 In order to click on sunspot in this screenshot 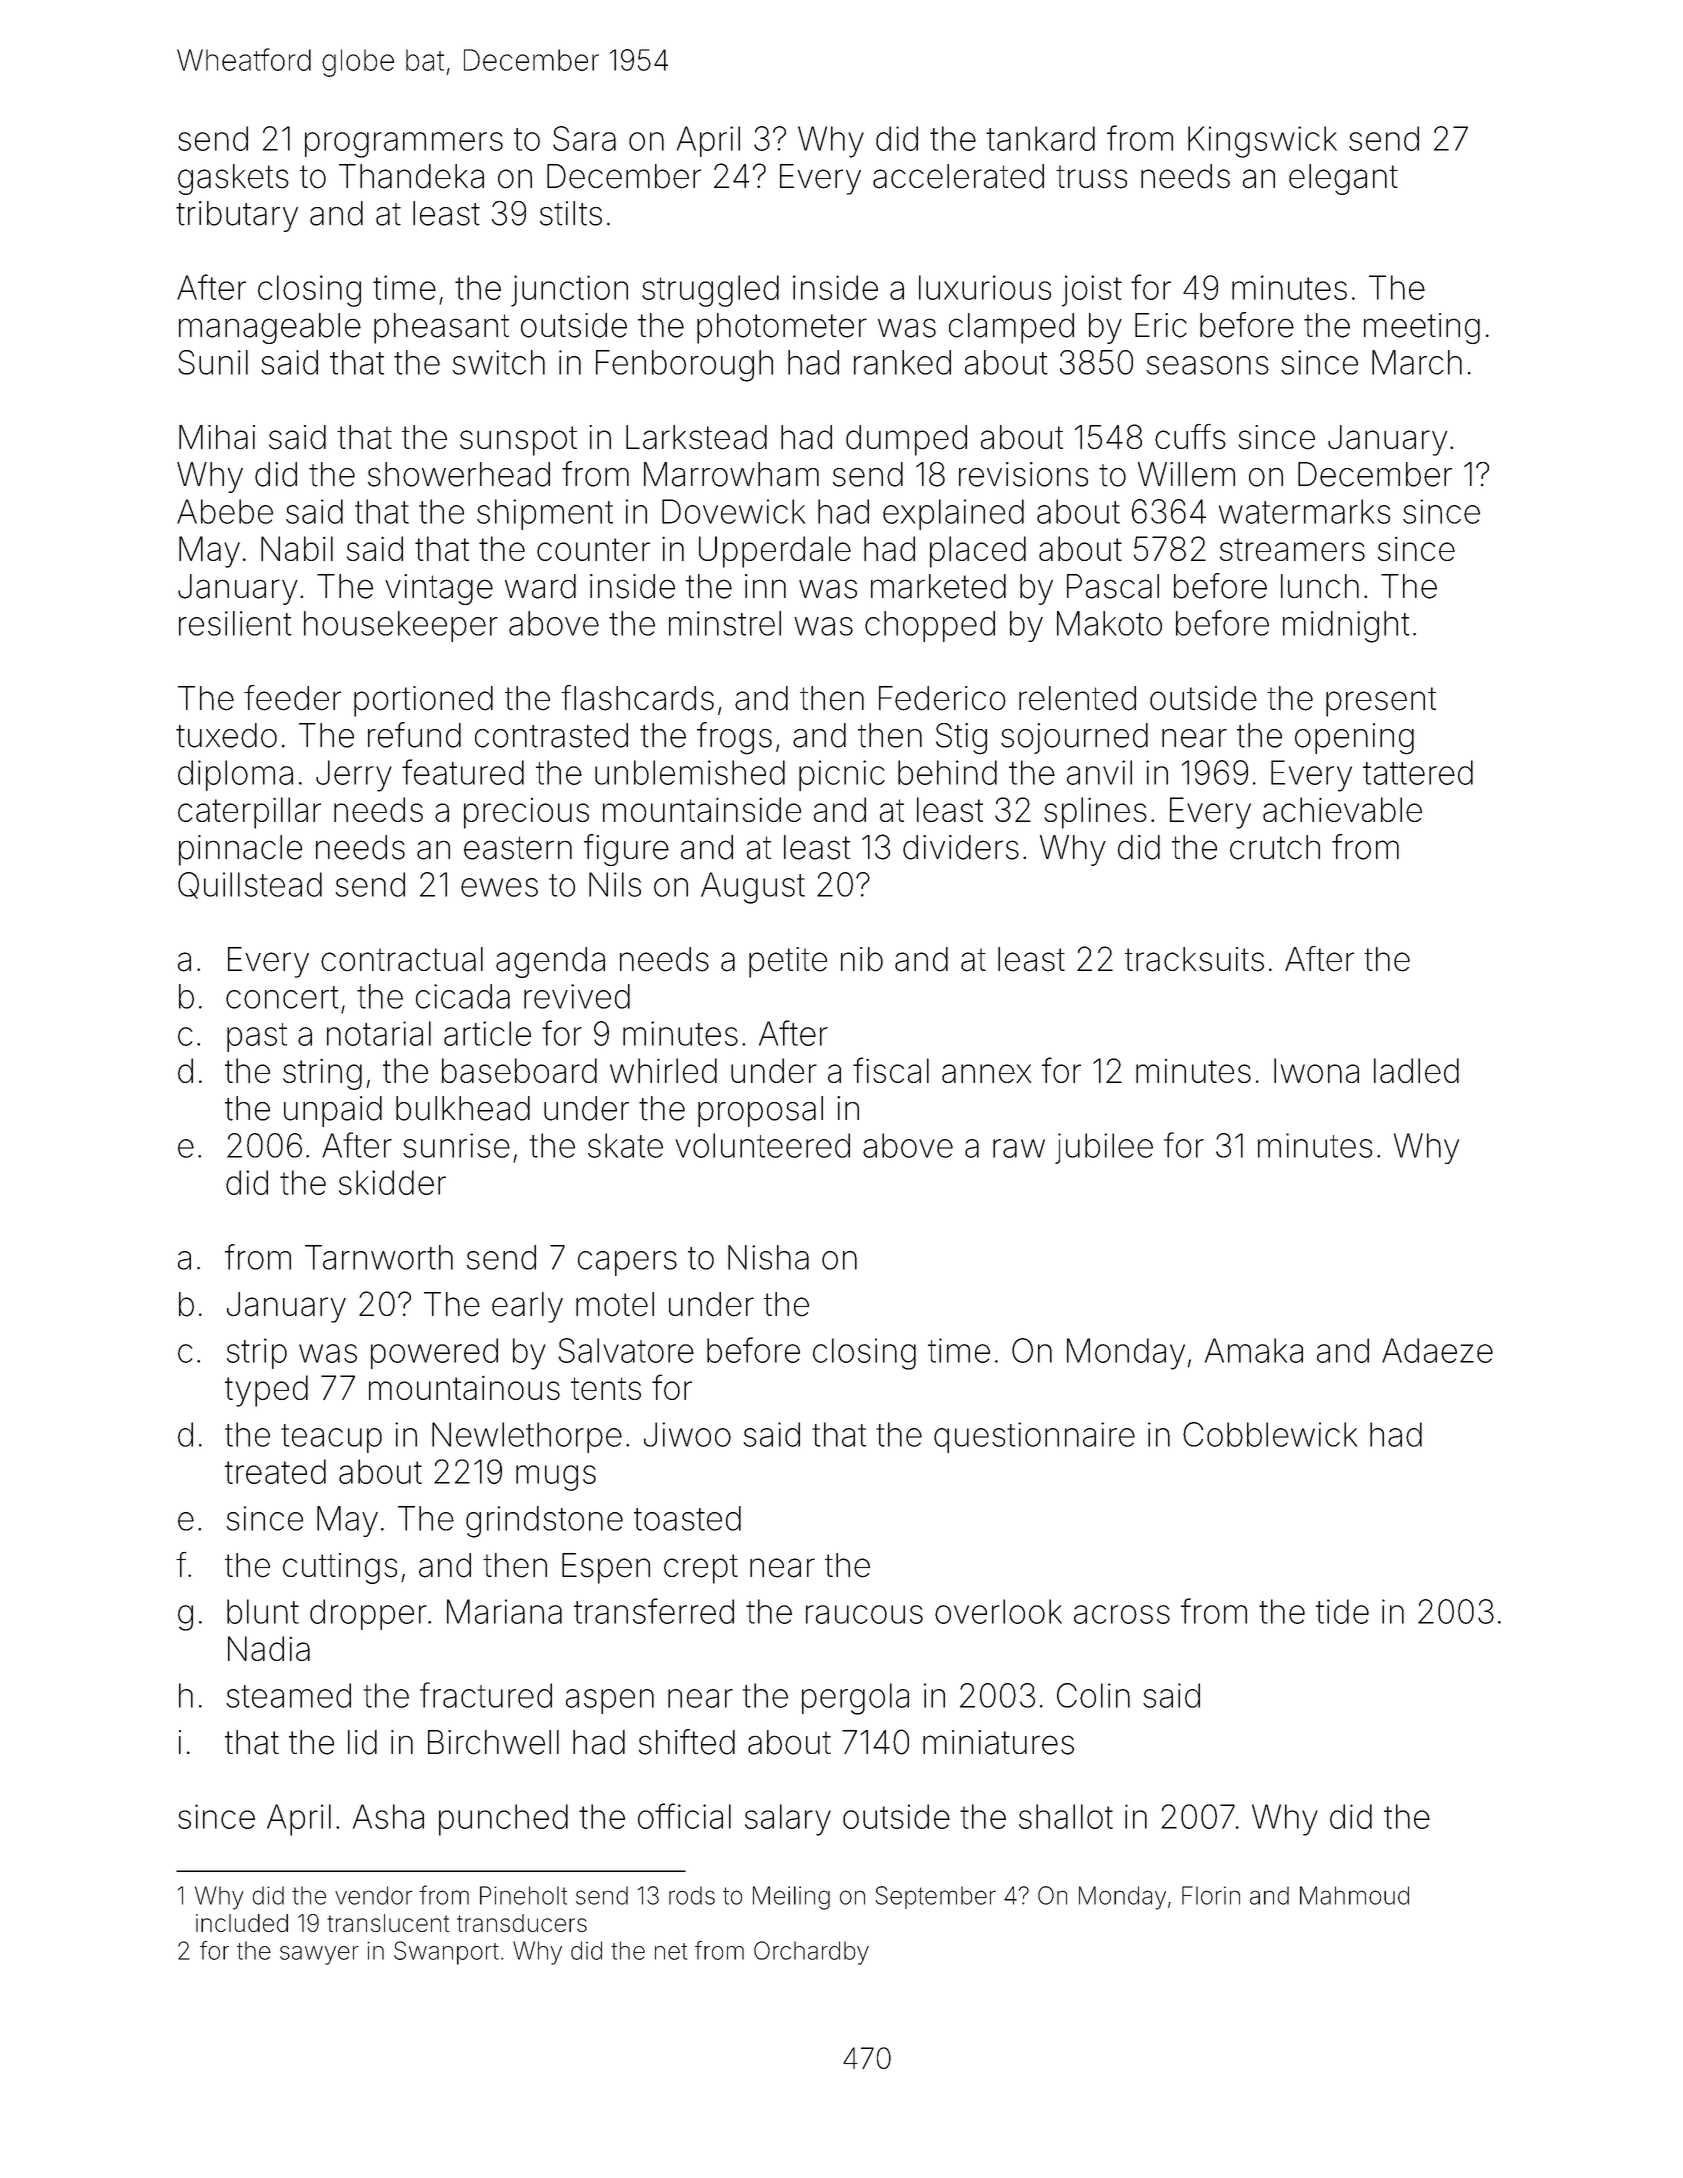, I will do `click(518, 441)`.
